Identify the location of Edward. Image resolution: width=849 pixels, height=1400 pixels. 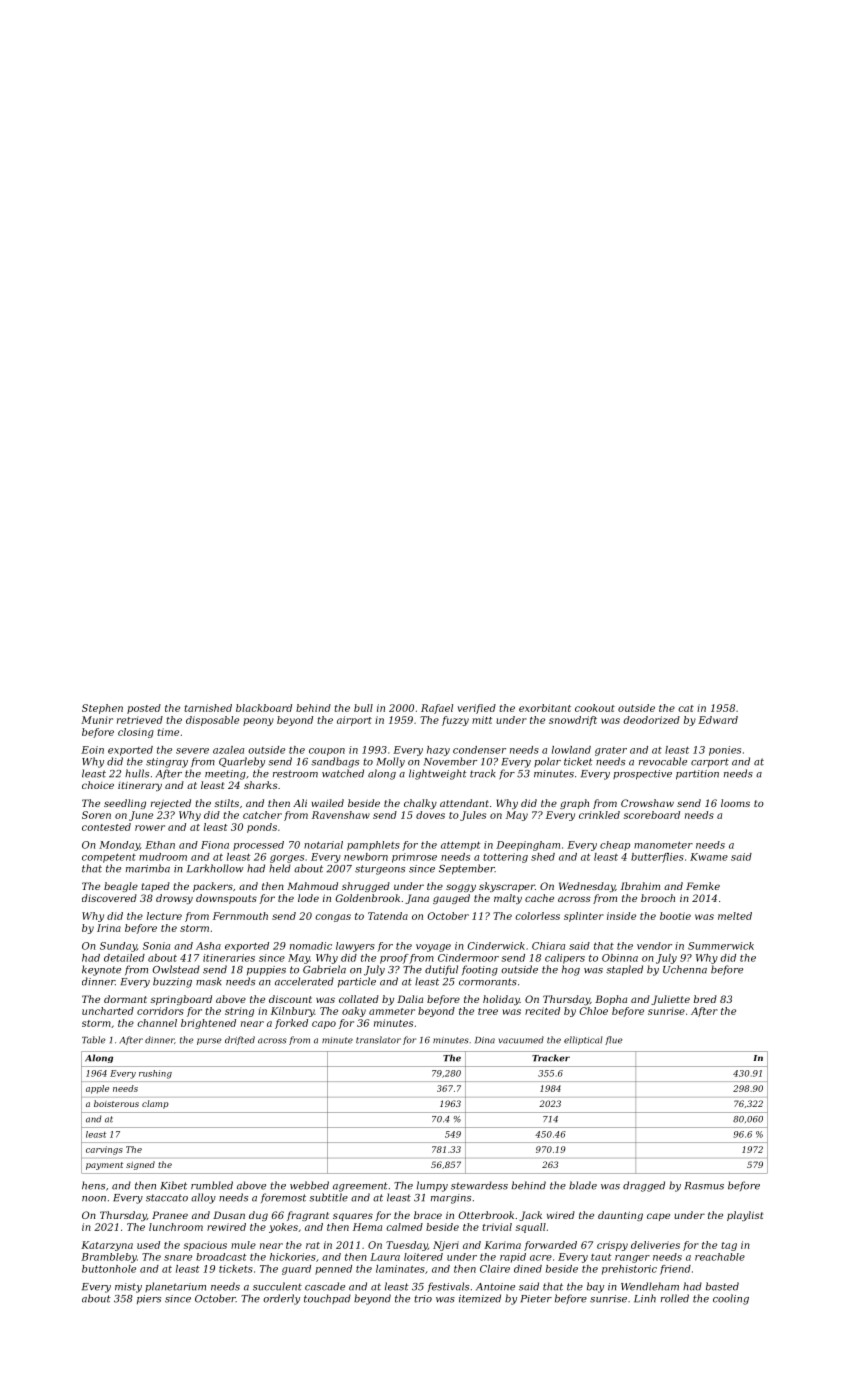
(718, 720).
